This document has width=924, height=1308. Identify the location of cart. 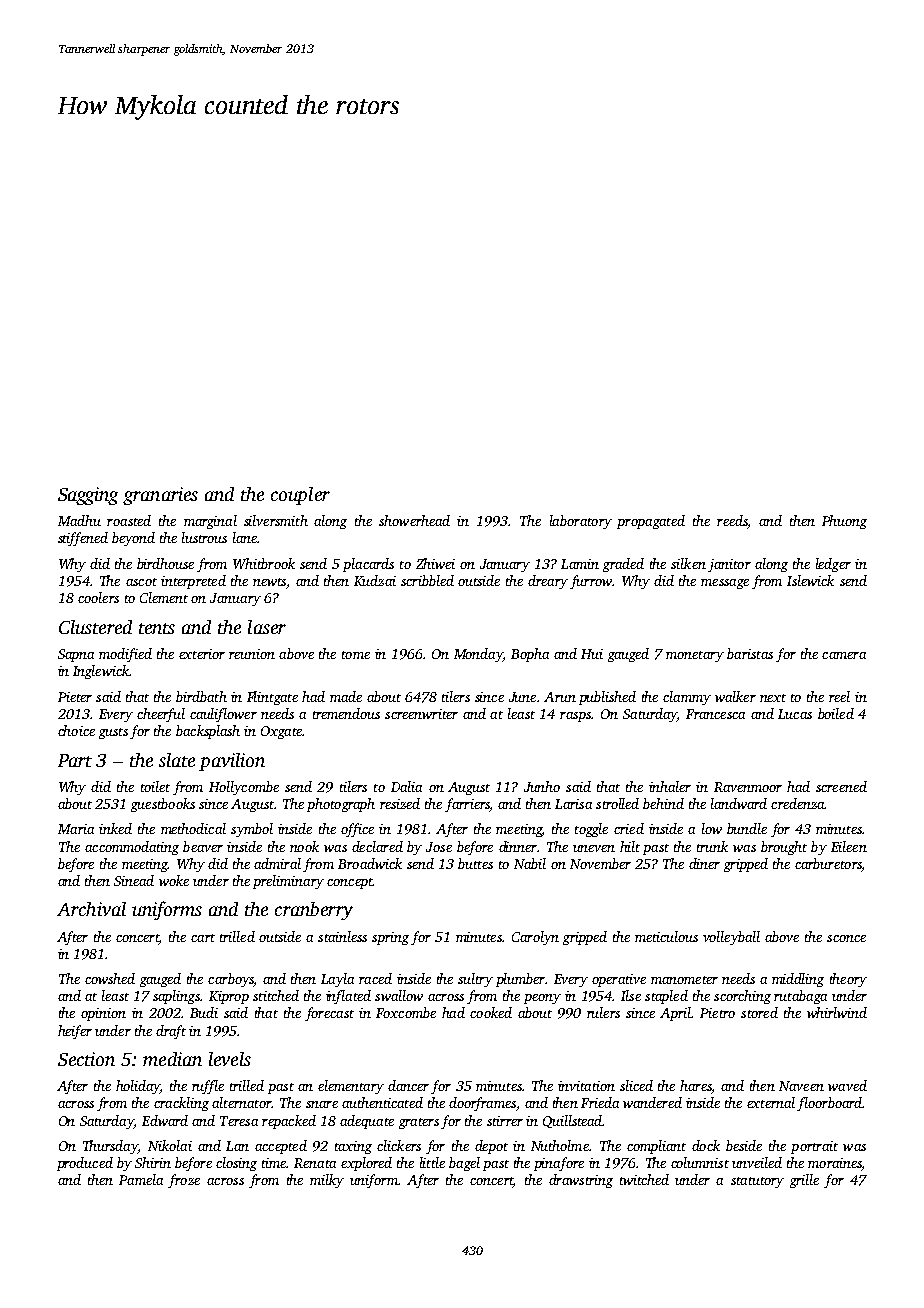
(203, 938).
